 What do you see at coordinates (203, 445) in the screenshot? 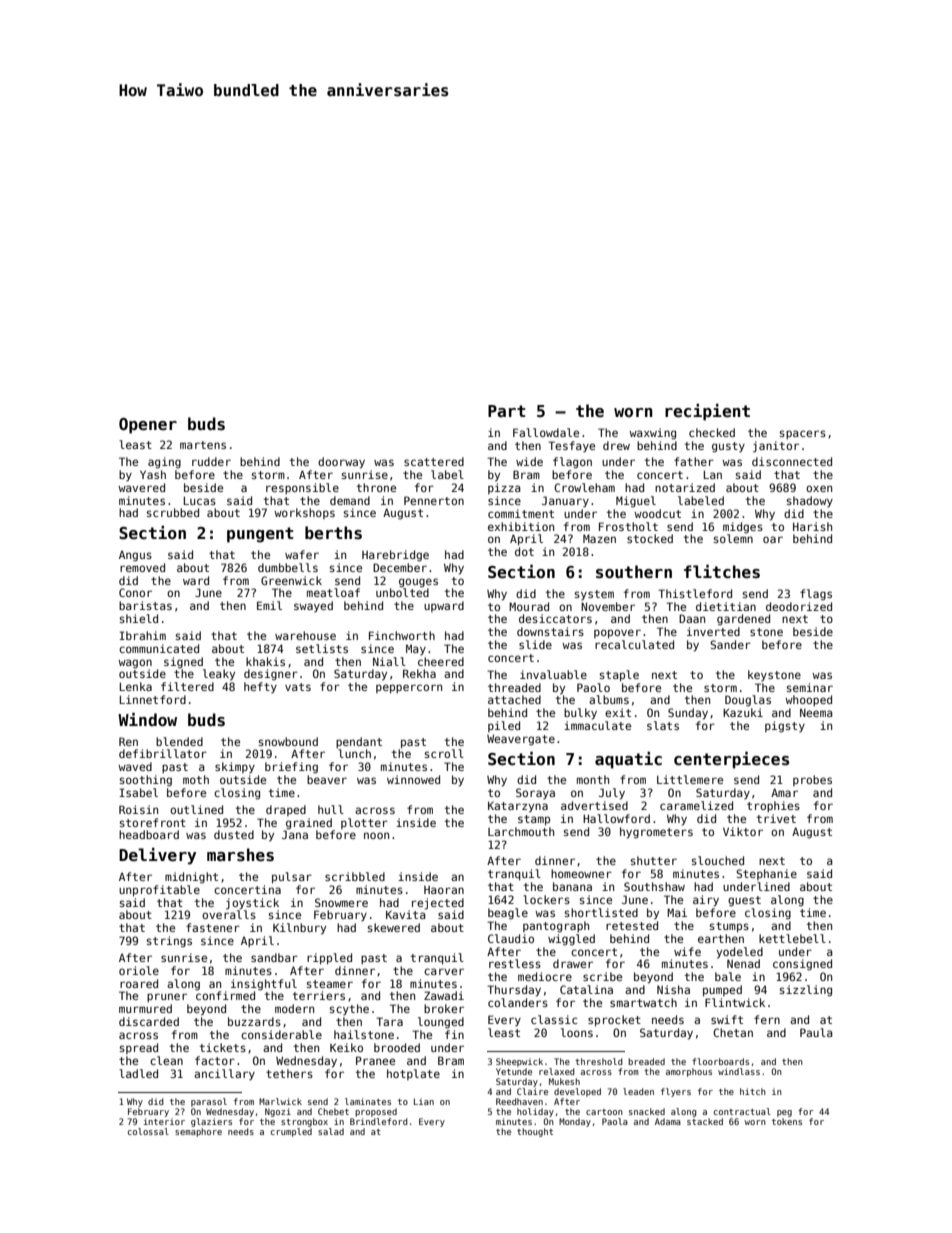
I see `martens` at bounding box center [203, 445].
